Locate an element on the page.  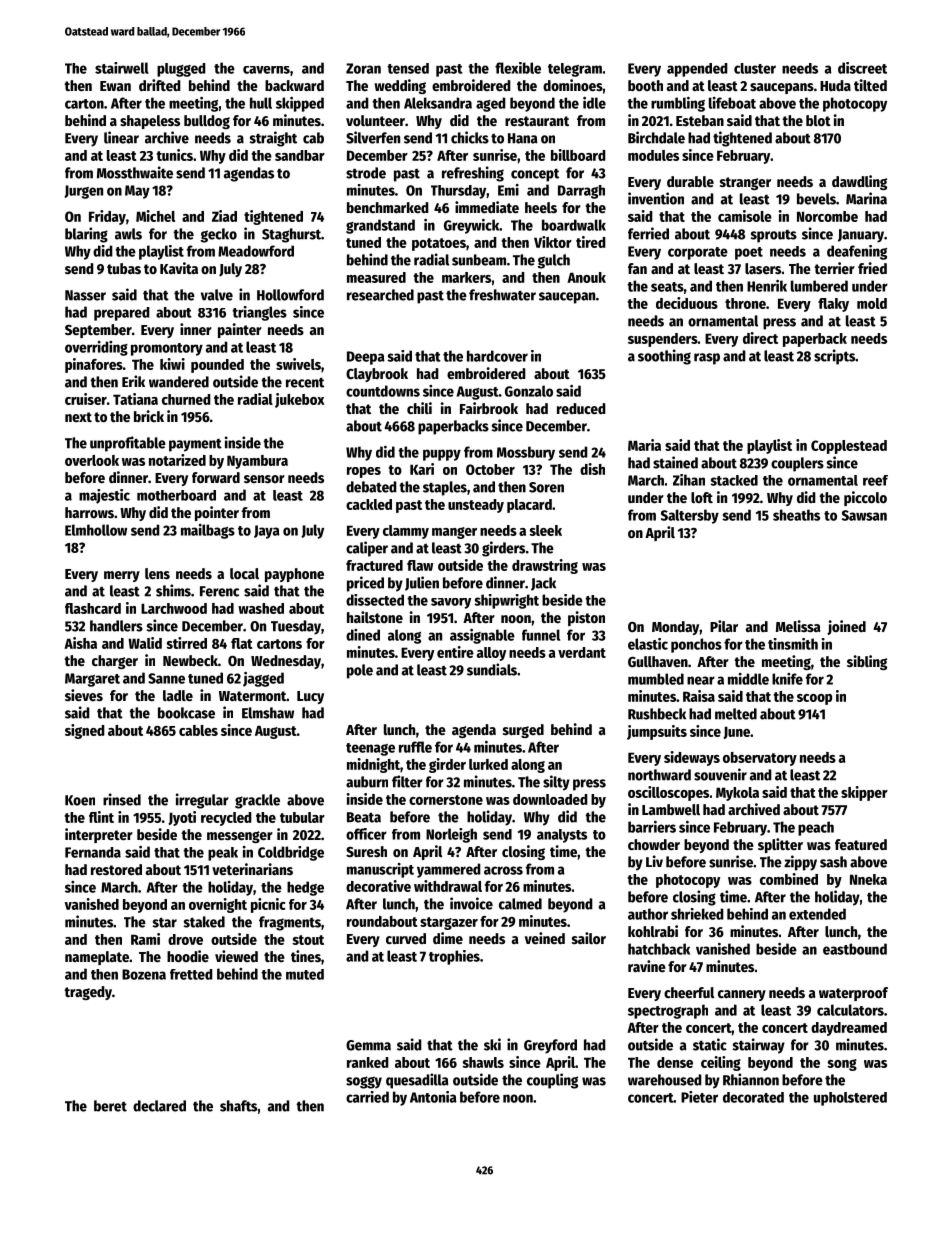
silty is located at coordinates (556, 783).
